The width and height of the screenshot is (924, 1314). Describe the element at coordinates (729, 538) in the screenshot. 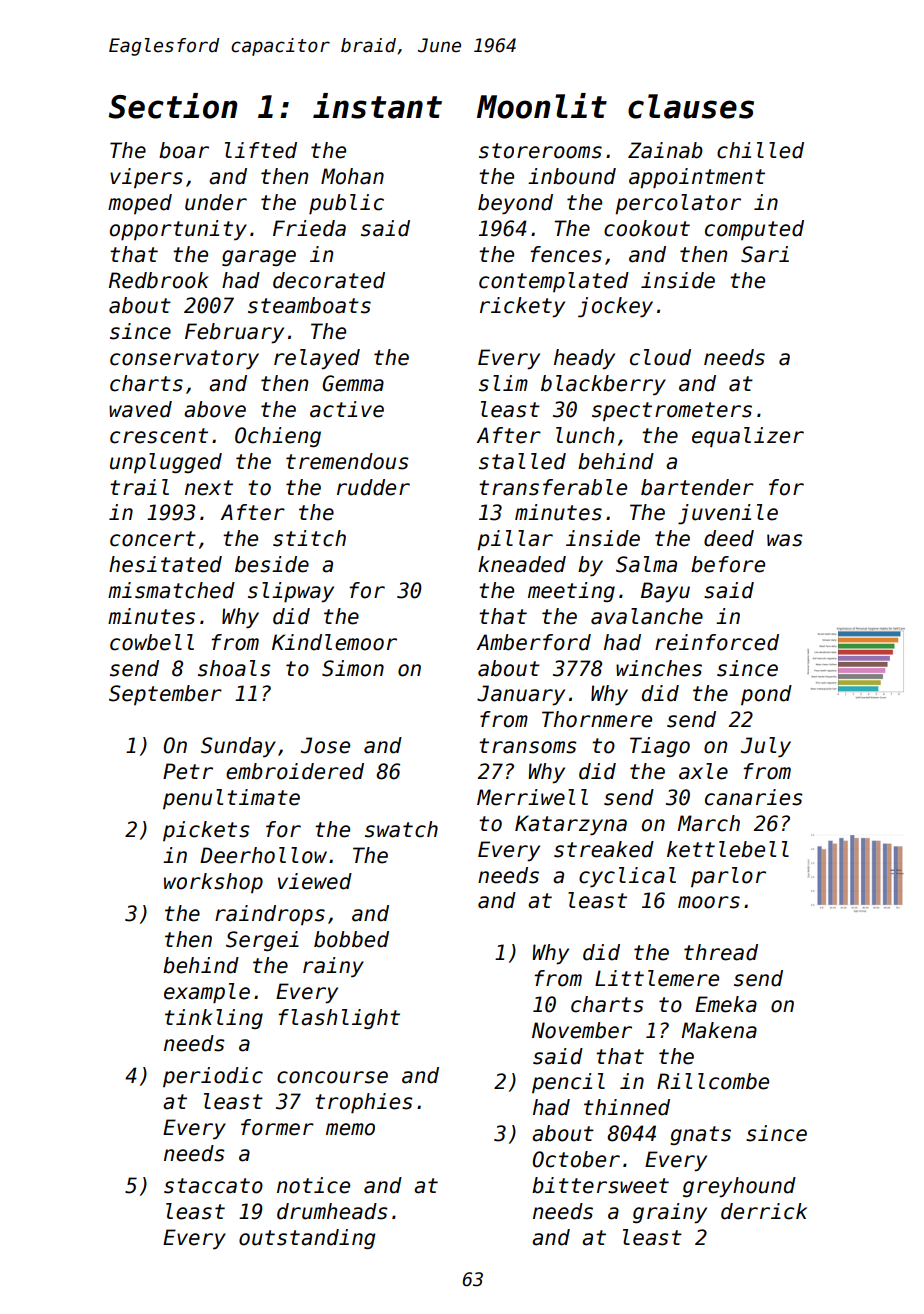

I see `deed` at that location.
